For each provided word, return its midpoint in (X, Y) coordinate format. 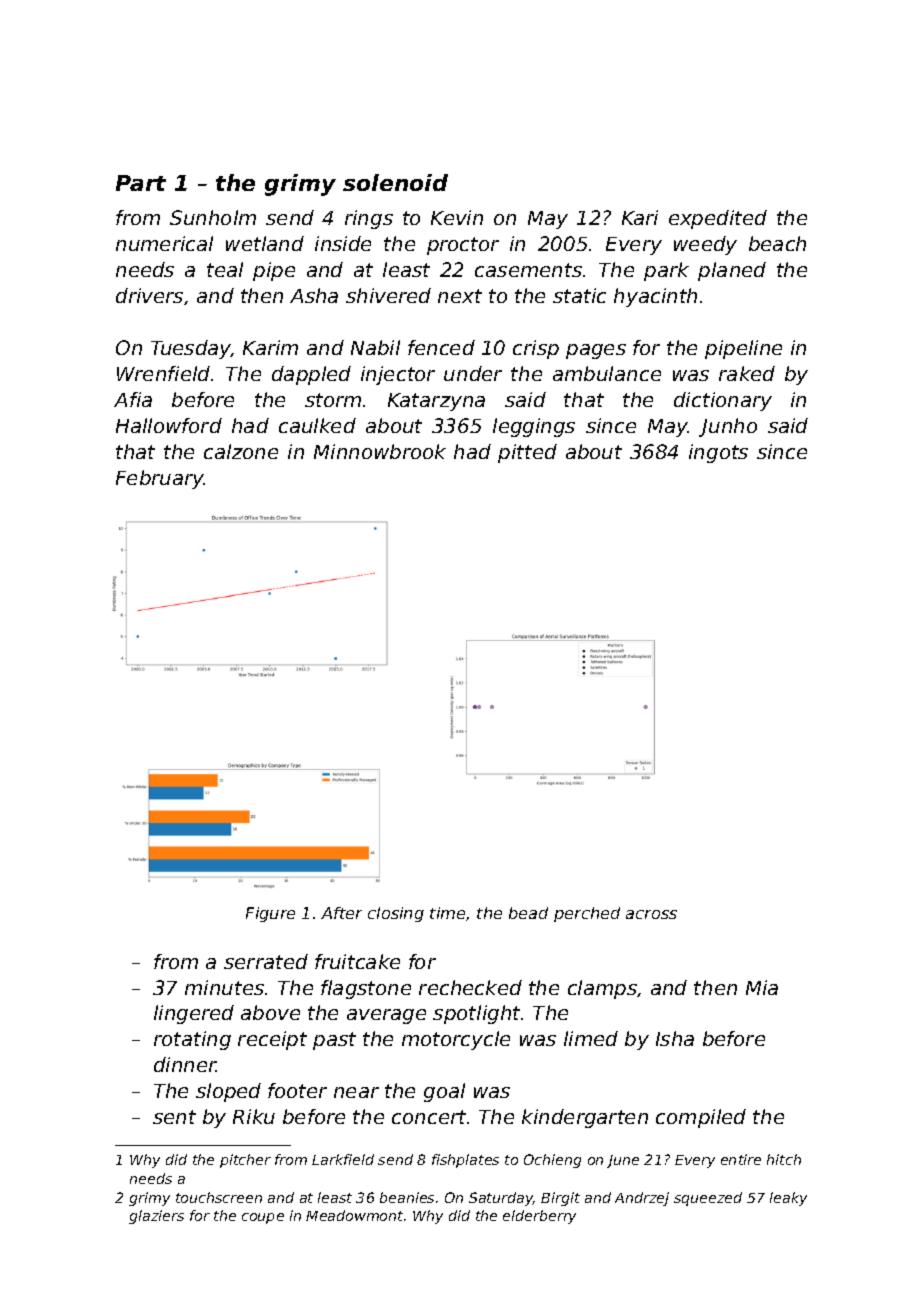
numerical (164, 243)
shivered (388, 295)
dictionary (723, 401)
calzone (241, 451)
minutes (224, 987)
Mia (762, 987)
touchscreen (219, 1197)
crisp (536, 349)
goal (444, 1092)
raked (747, 373)
